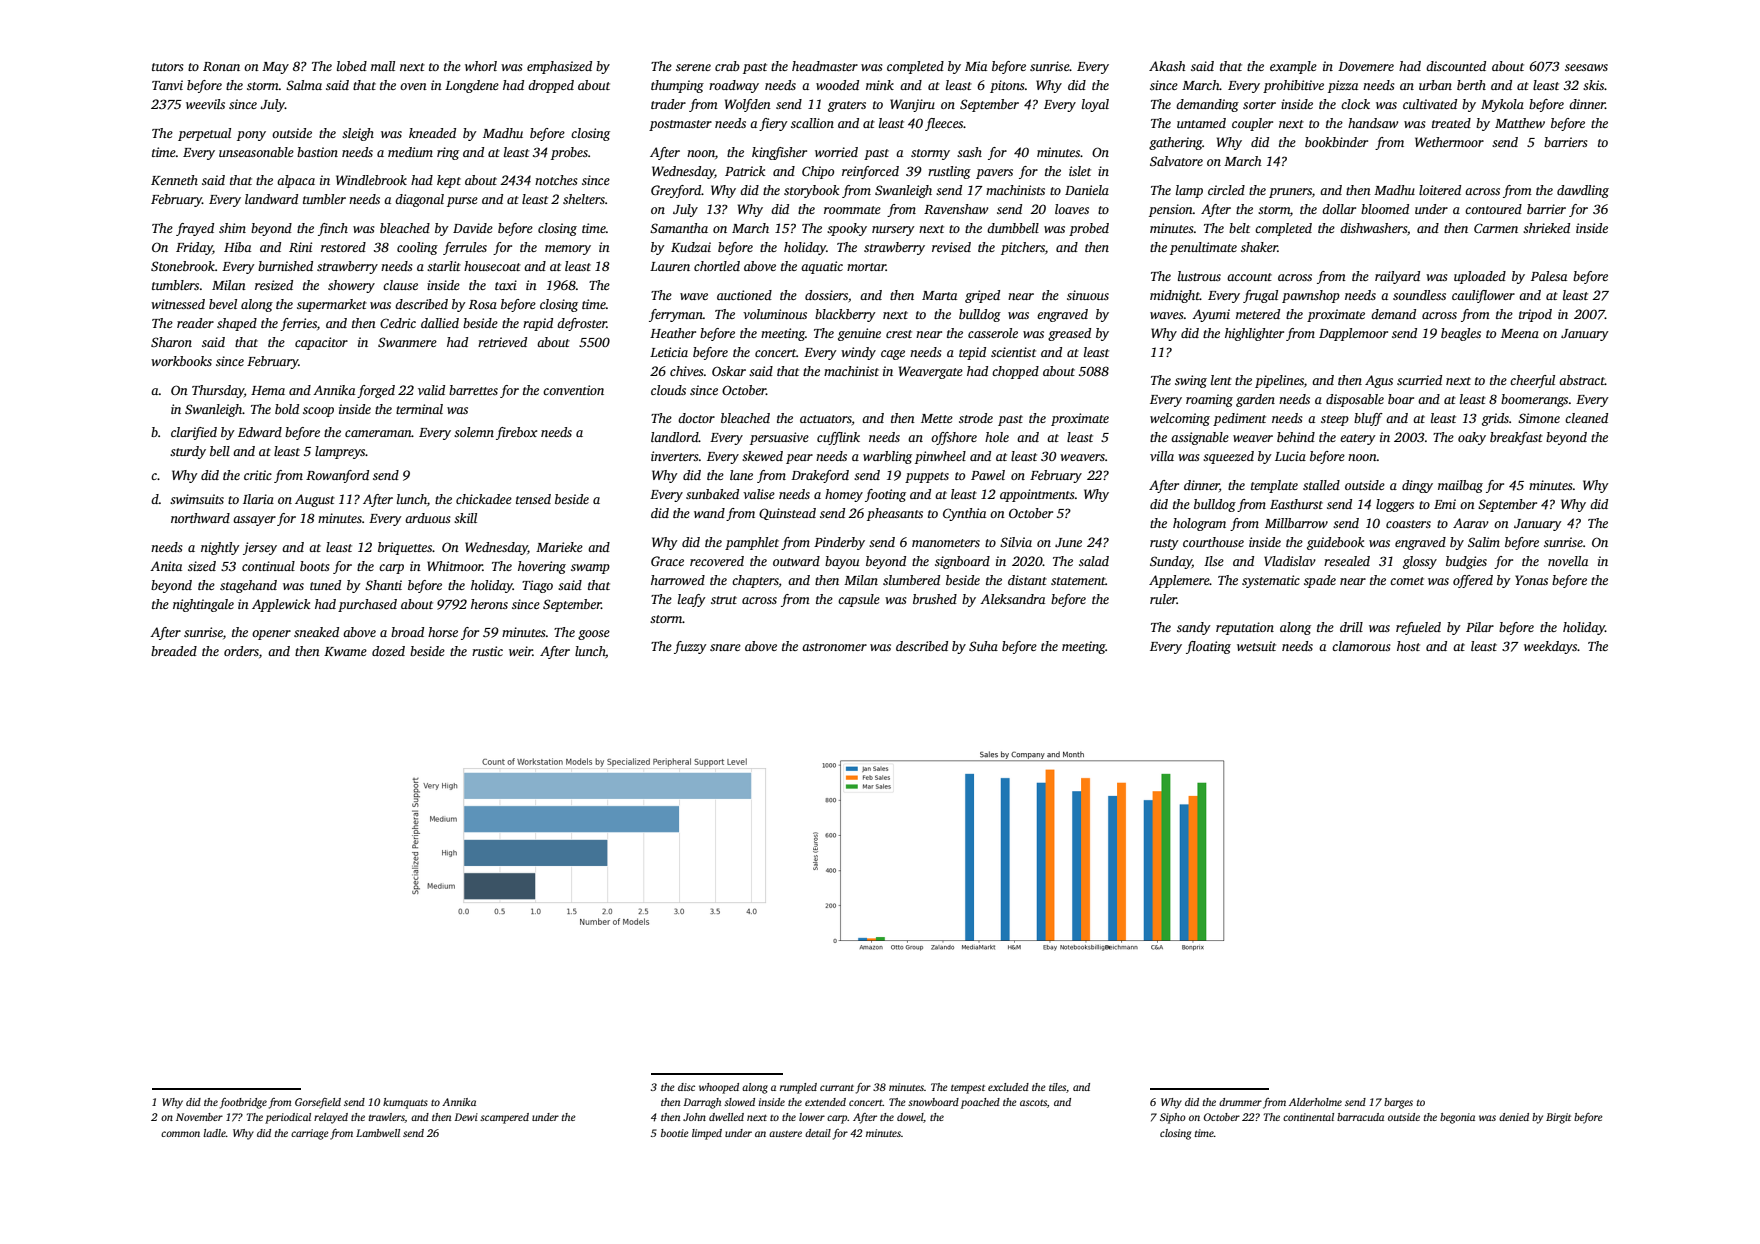 The height and width of the page is (1244, 1760). Describe the element at coordinates (1366, 66) in the page. I see `Dovemere` at that location.
